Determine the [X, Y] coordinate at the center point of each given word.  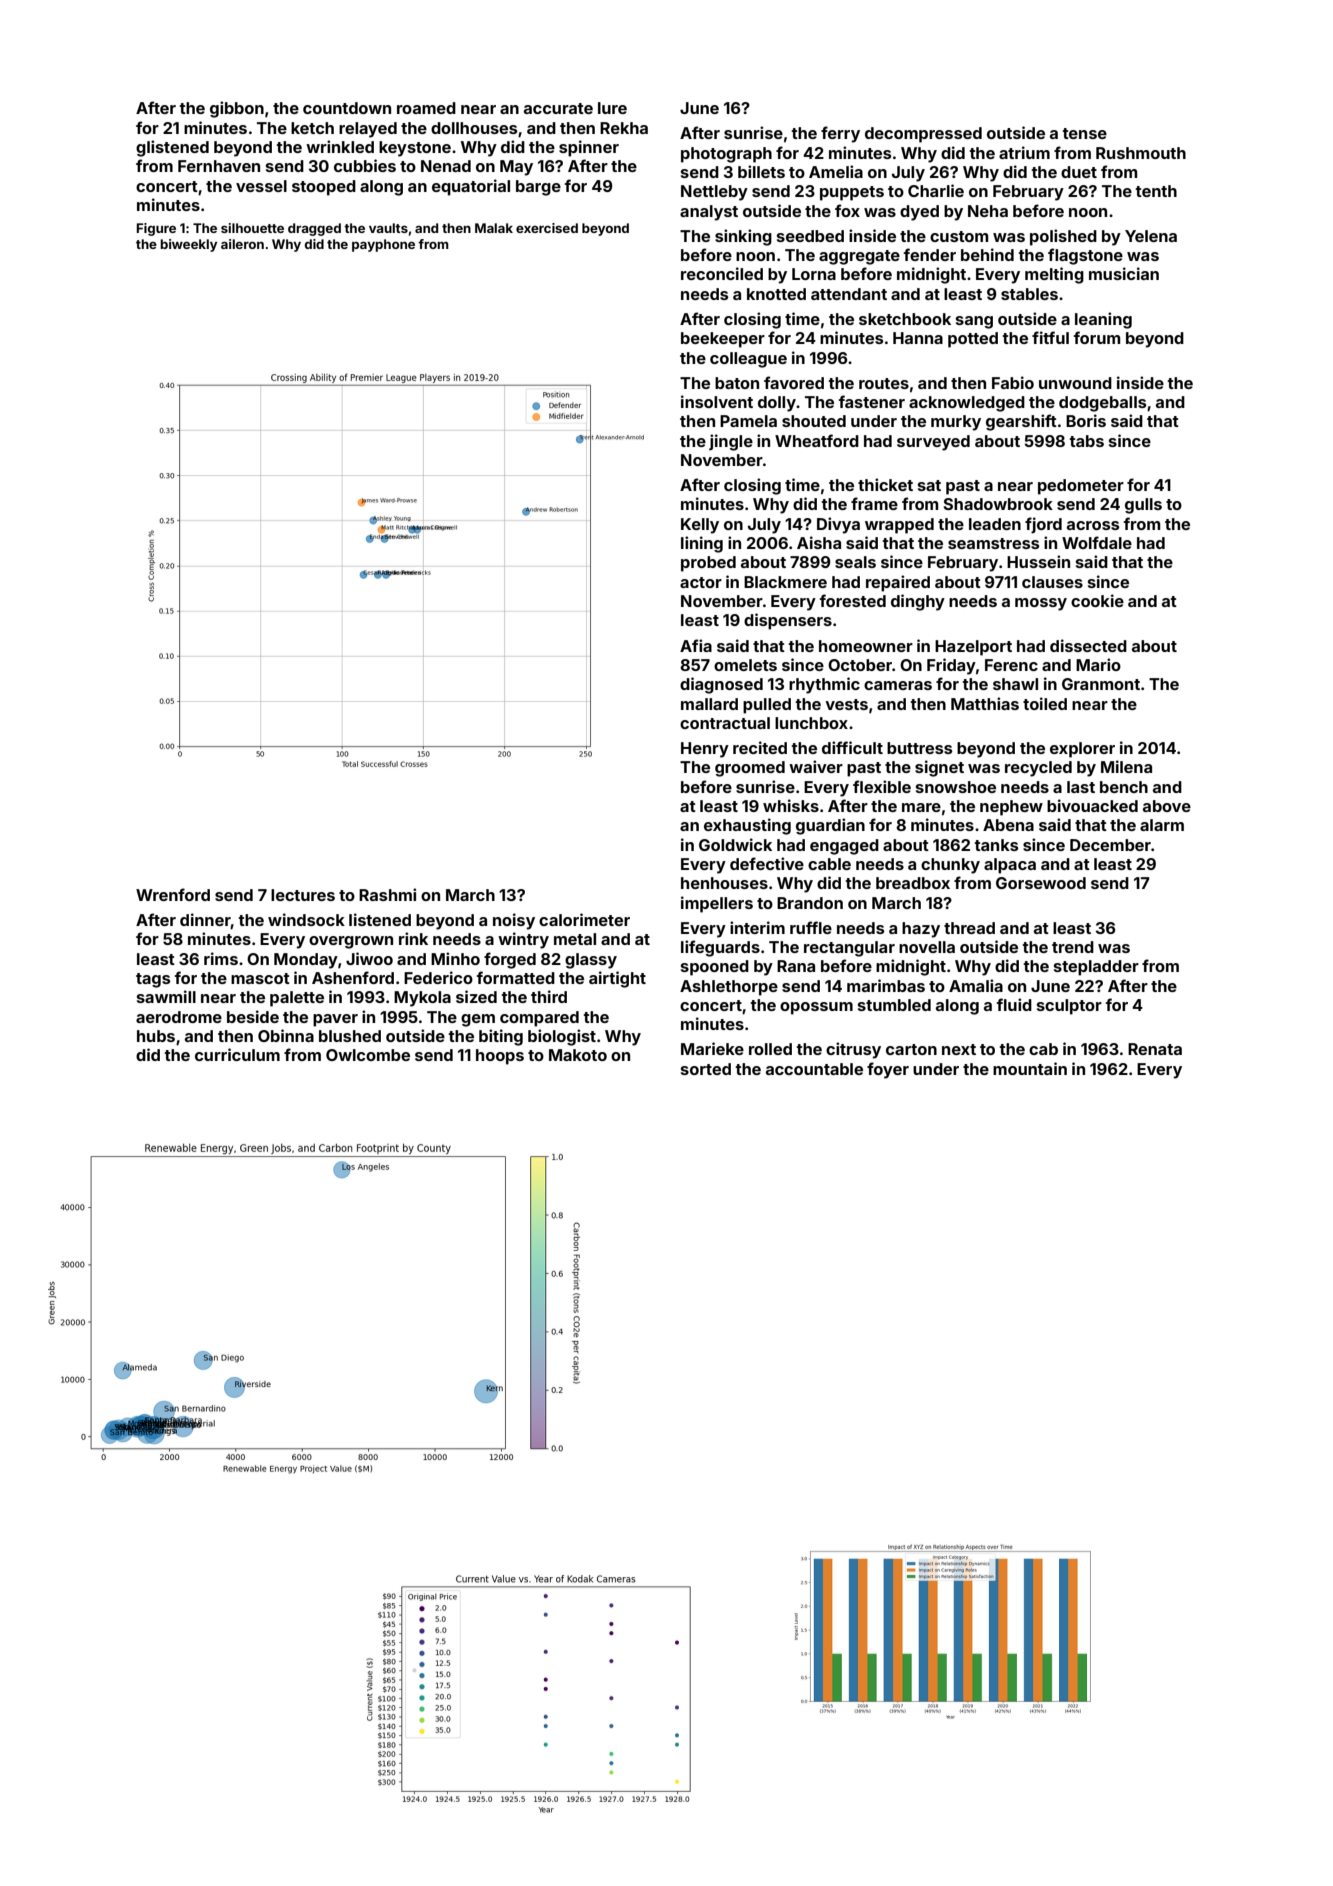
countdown [347, 108]
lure [612, 108]
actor [701, 582]
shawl [1015, 684]
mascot [260, 978]
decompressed [923, 135]
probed [708, 564]
